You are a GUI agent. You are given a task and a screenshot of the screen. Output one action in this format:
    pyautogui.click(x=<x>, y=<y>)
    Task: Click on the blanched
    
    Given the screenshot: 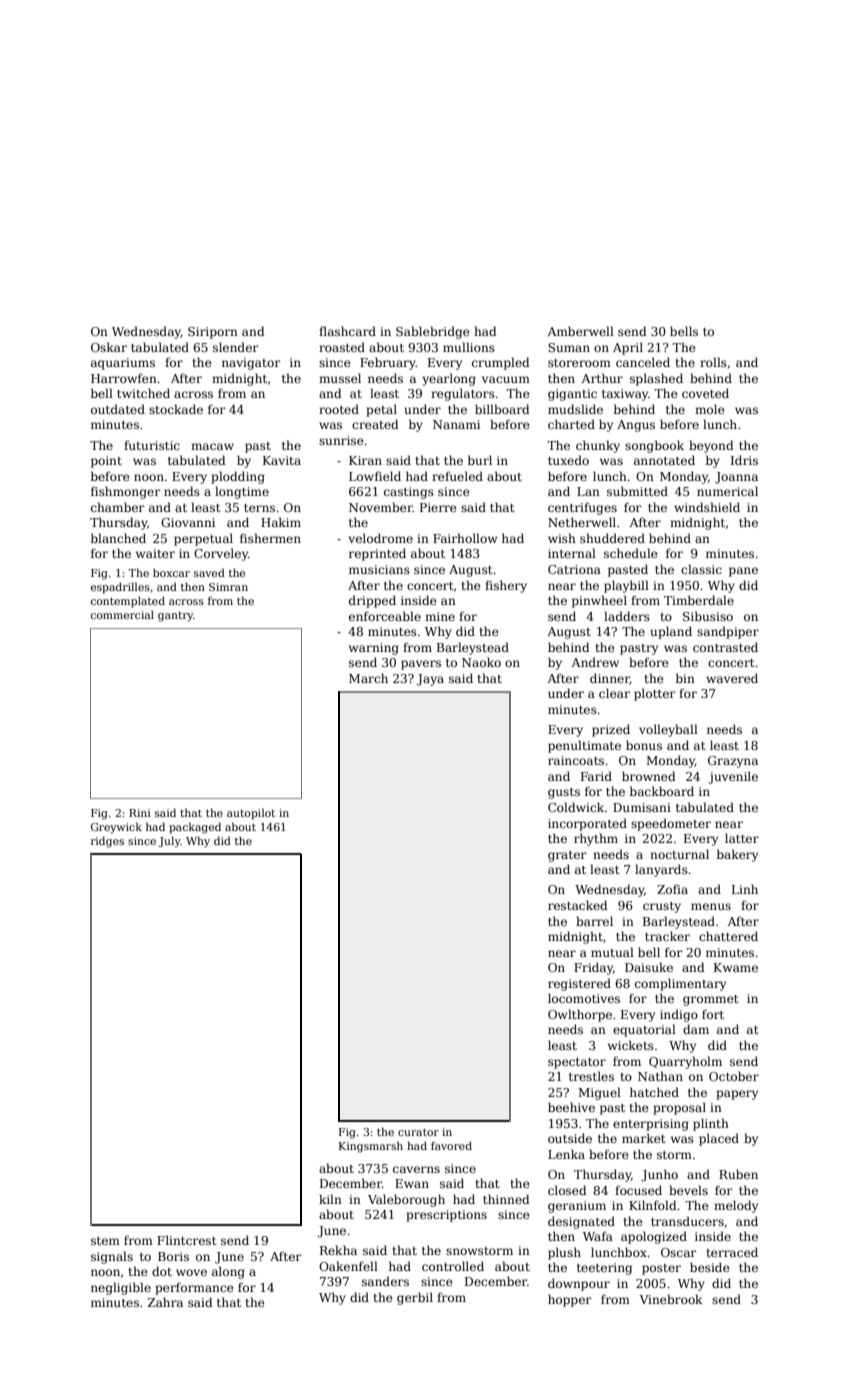 What is the action you would take?
    pyautogui.click(x=118, y=538)
